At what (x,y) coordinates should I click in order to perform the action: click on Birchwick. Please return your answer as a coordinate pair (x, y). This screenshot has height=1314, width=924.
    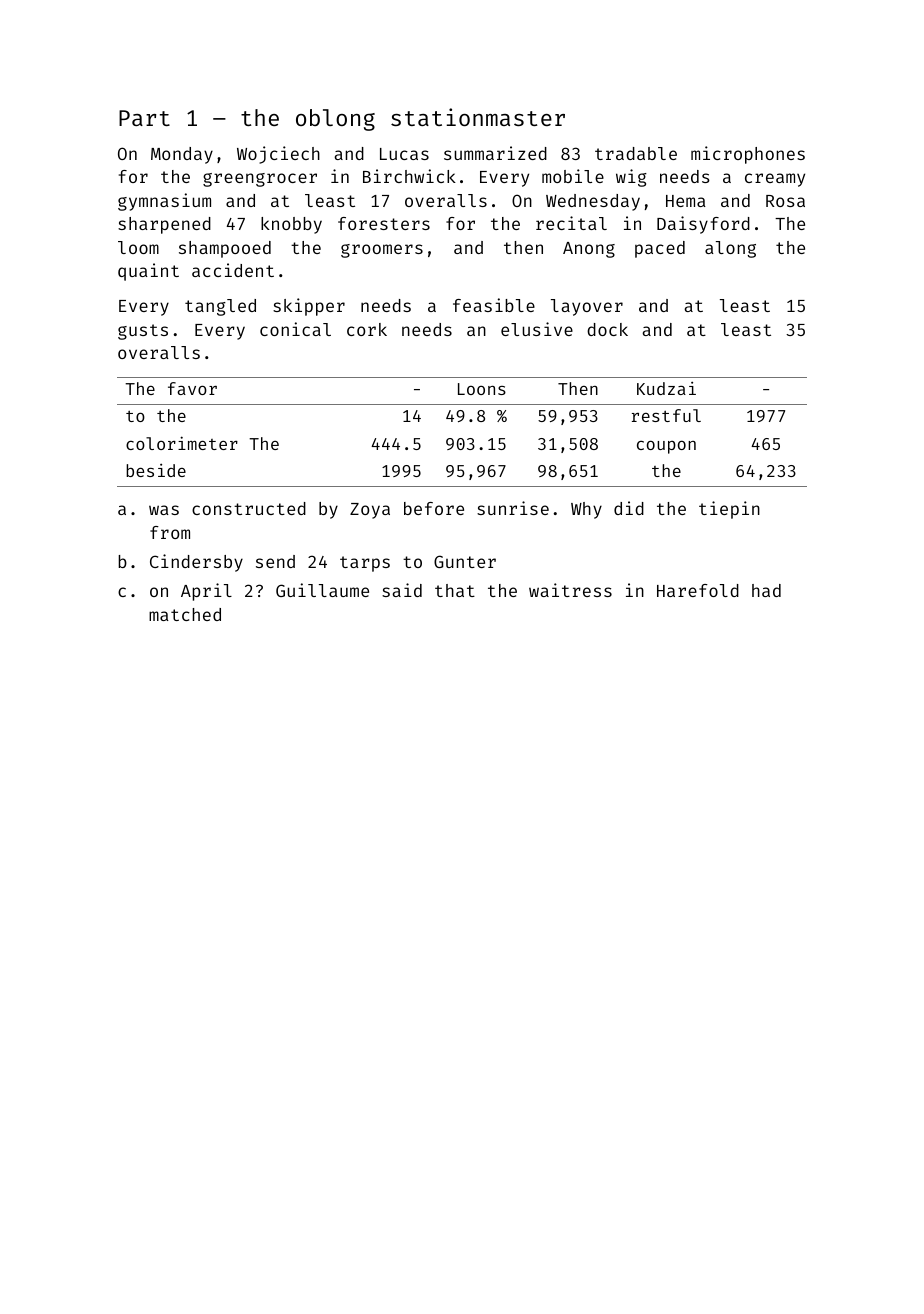
    Looking at the image, I should click on (409, 176).
